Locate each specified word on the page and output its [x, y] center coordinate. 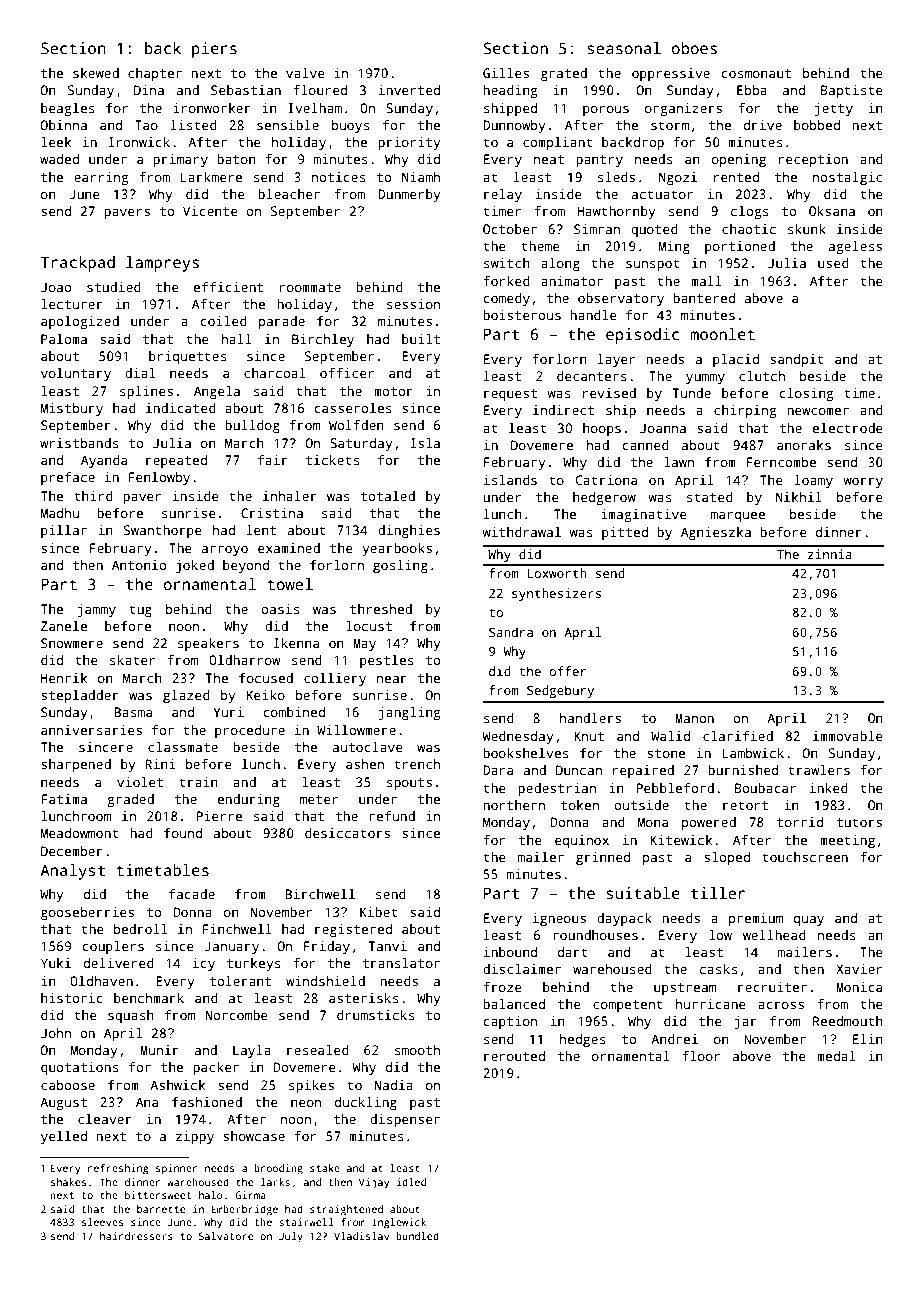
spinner [176, 1169]
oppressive [671, 74]
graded [130, 800]
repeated [176, 461]
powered [709, 823]
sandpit [797, 360]
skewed [96, 73]
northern [514, 805]
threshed [381, 609]
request [510, 395]
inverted [409, 90]
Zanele [64, 626]
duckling [366, 1103]
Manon [694, 718]
